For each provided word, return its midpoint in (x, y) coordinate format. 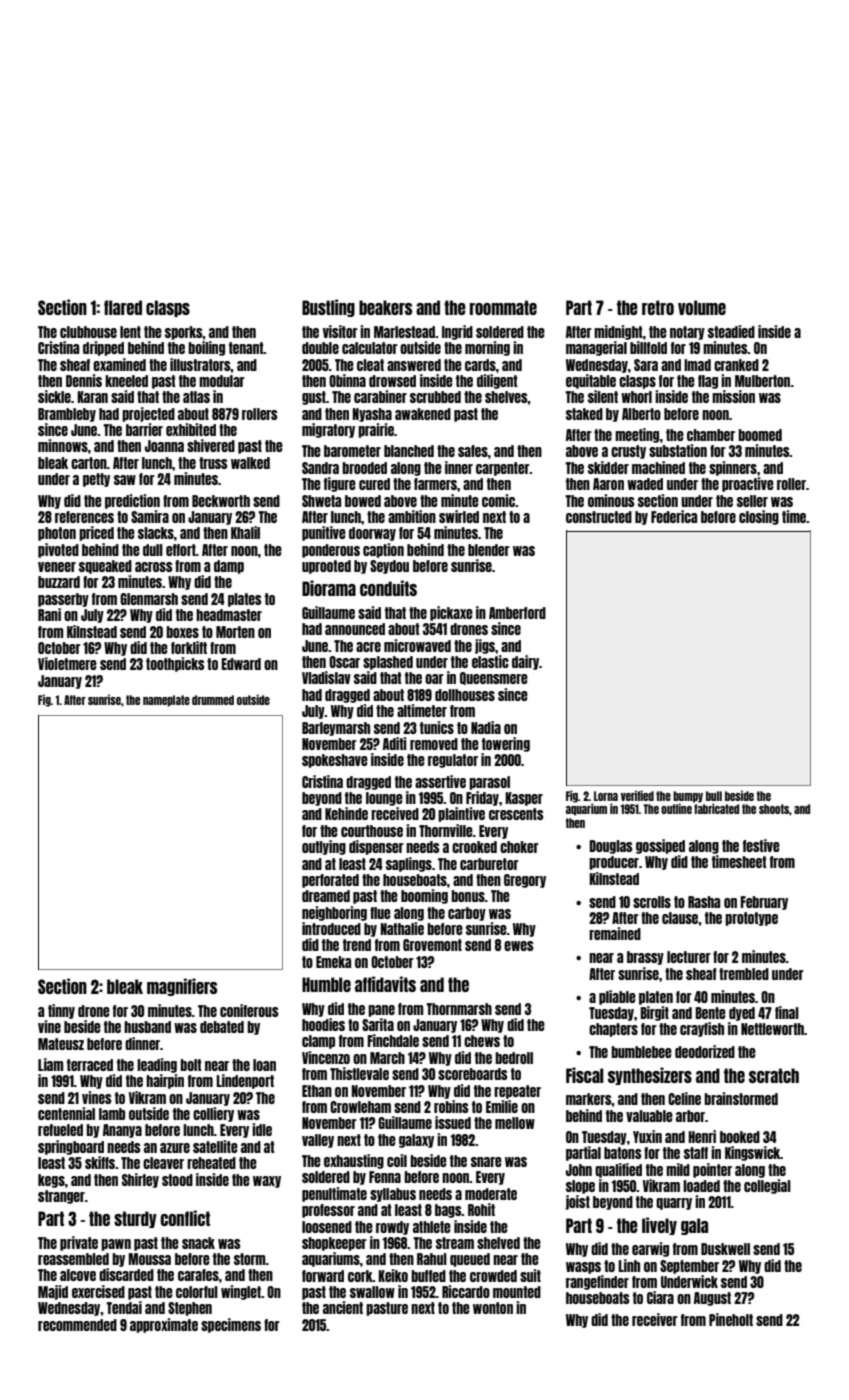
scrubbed (435, 397)
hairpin (165, 1081)
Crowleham (360, 1107)
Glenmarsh (149, 599)
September (689, 1267)
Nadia (486, 727)
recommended (77, 1325)
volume (702, 307)
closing (759, 517)
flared (123, 307)
